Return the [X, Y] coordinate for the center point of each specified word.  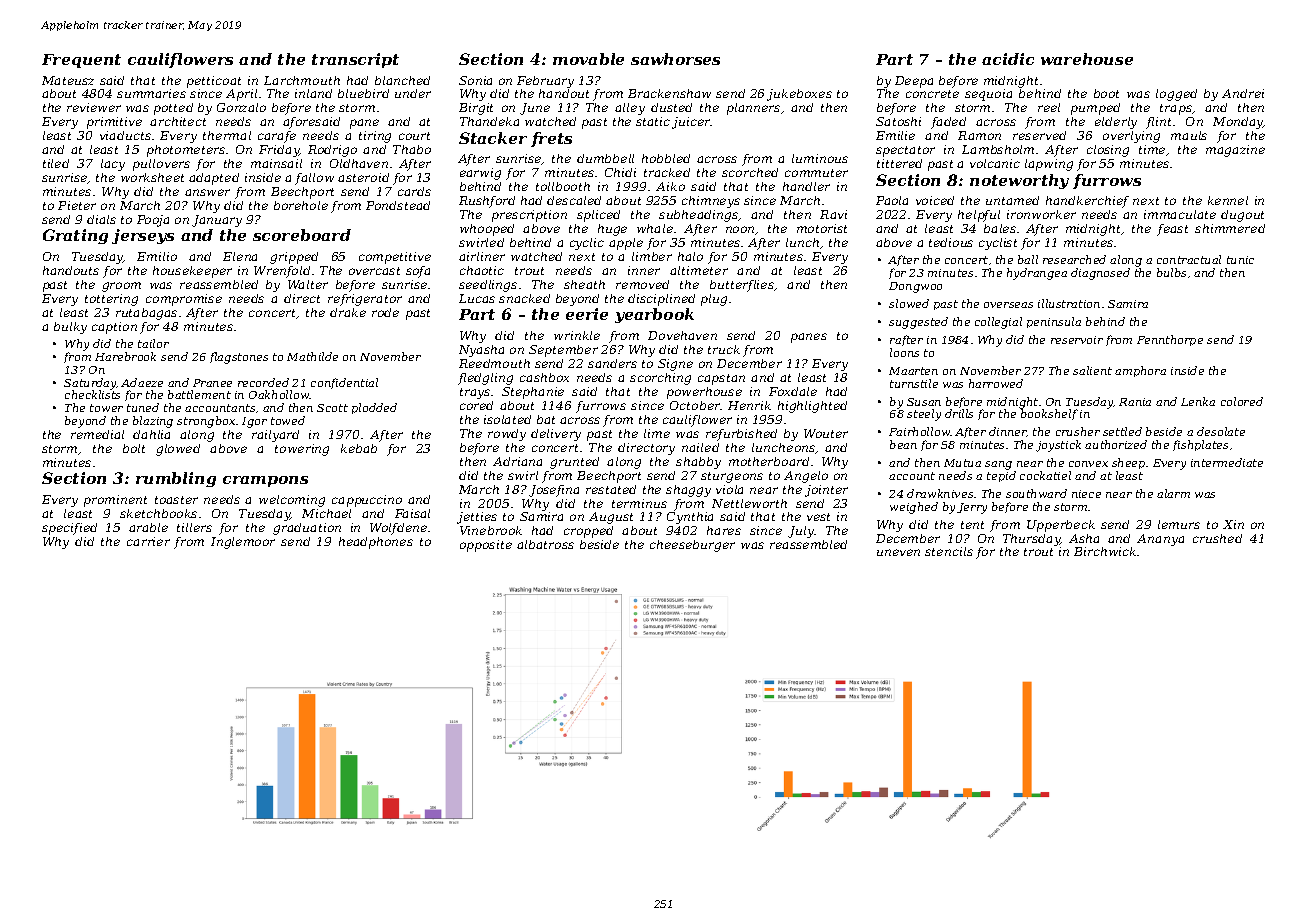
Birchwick [1105, 551]
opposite [486, 546]
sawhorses [675, 59]
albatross [545, 544]
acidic [1008, 59]
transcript [355, 60]
